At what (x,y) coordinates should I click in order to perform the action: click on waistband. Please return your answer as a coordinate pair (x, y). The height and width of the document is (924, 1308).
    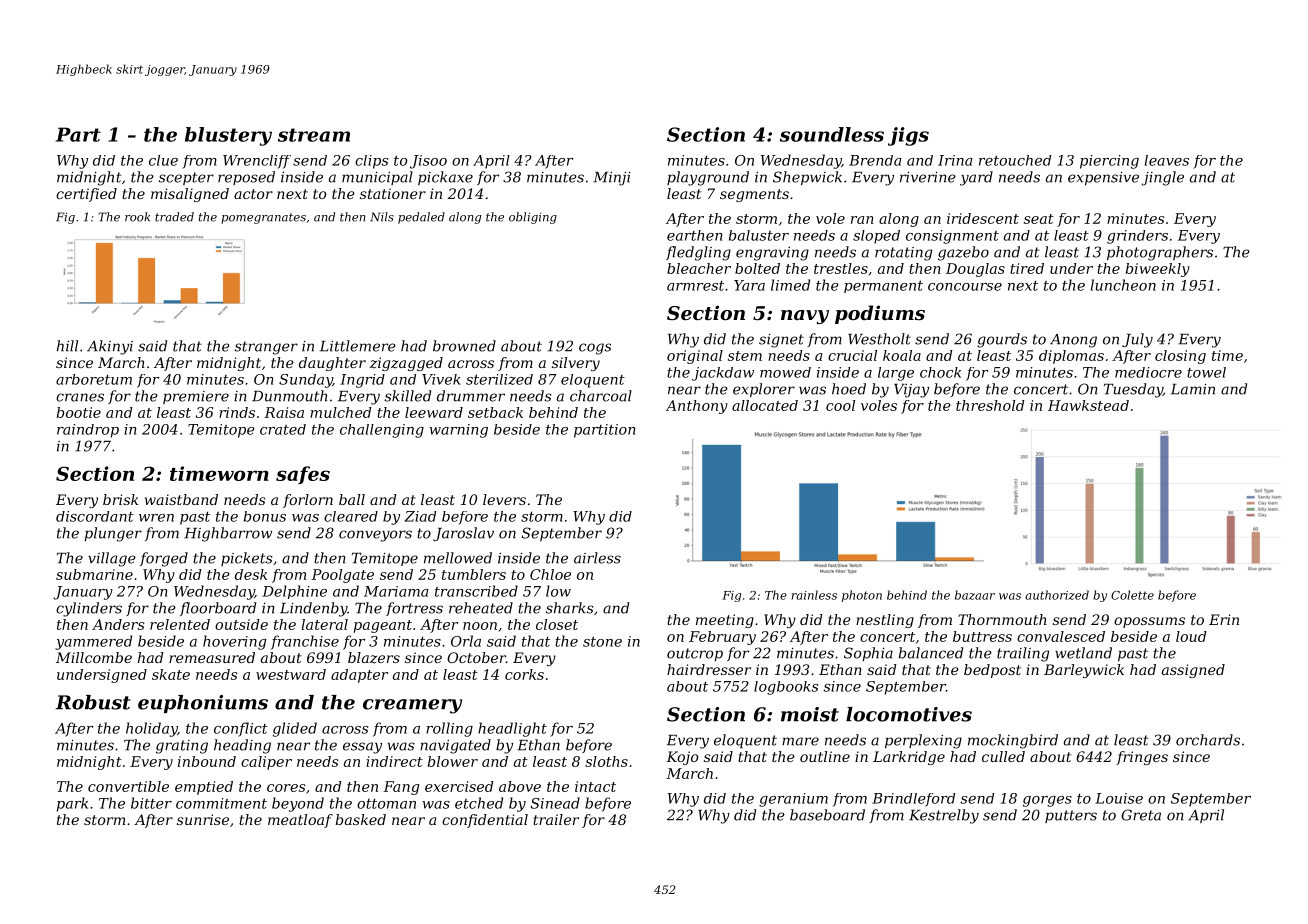
    Looking at the image, I should click on (181, 499).
